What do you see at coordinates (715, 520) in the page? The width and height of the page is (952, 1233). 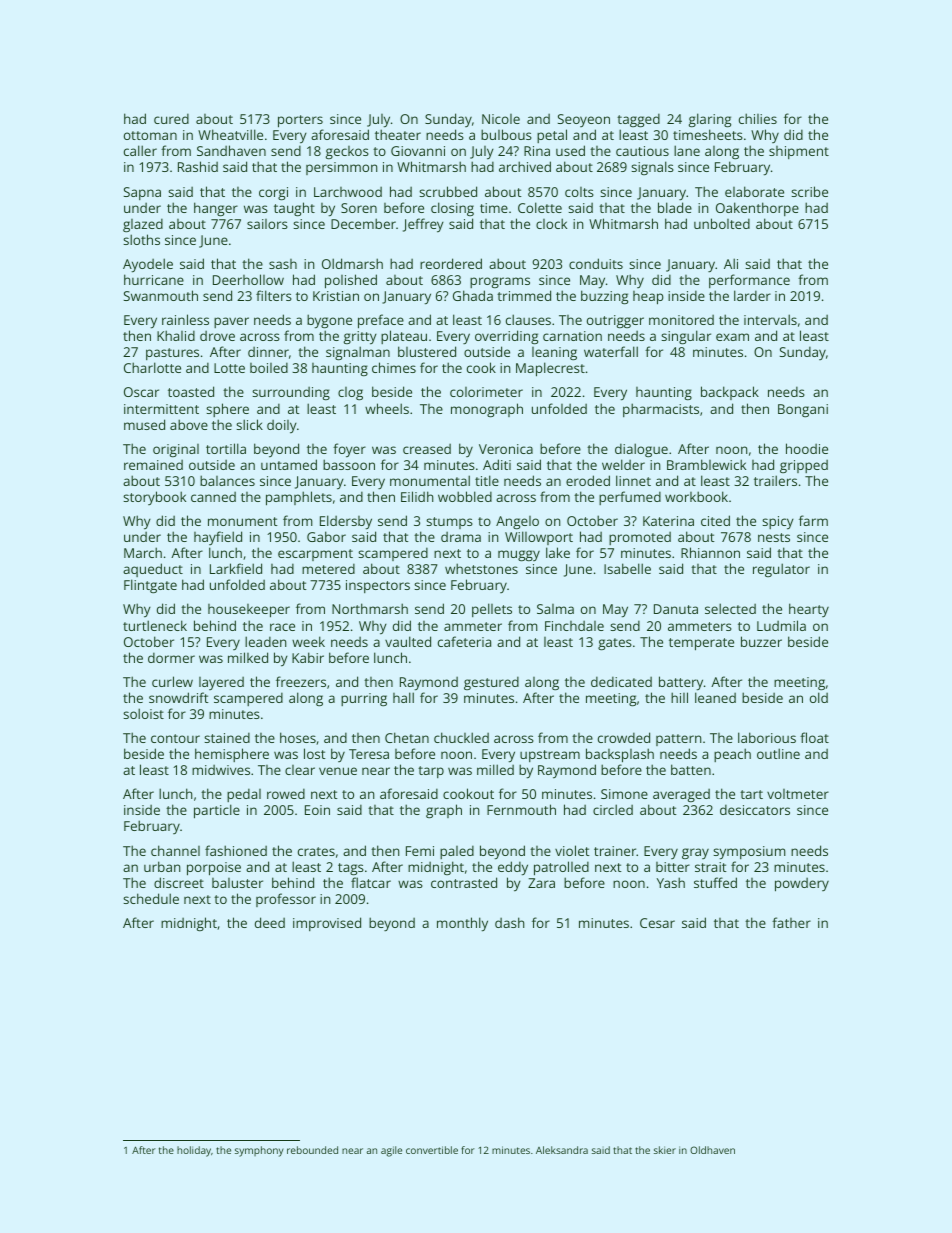 I see `cited` at bounding box center [715, 520].
